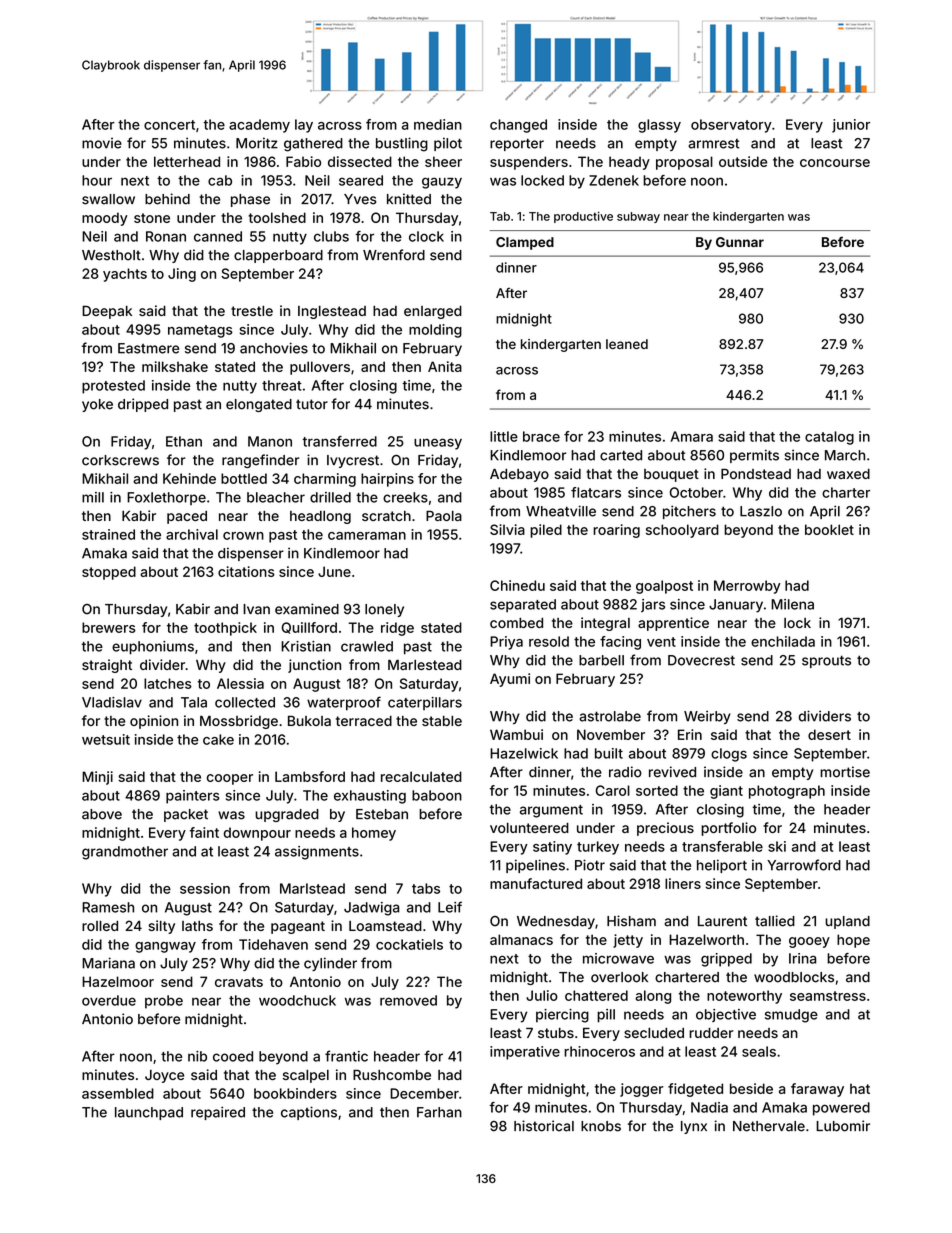  Describe the element at coordinates (535, 866) in the screenshot. I see `pipelines` at that location.
